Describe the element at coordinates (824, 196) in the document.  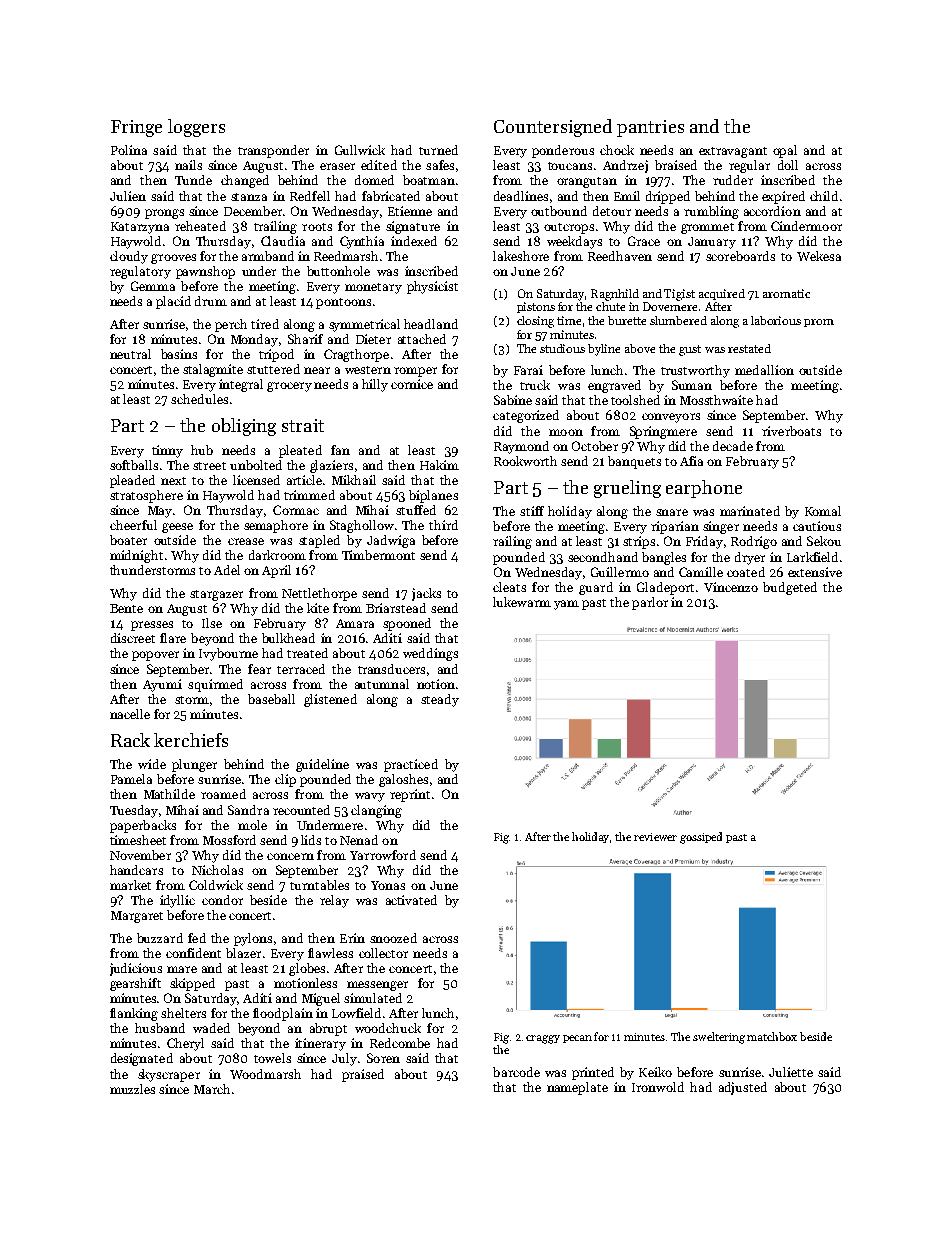
I see `child` at that location.
